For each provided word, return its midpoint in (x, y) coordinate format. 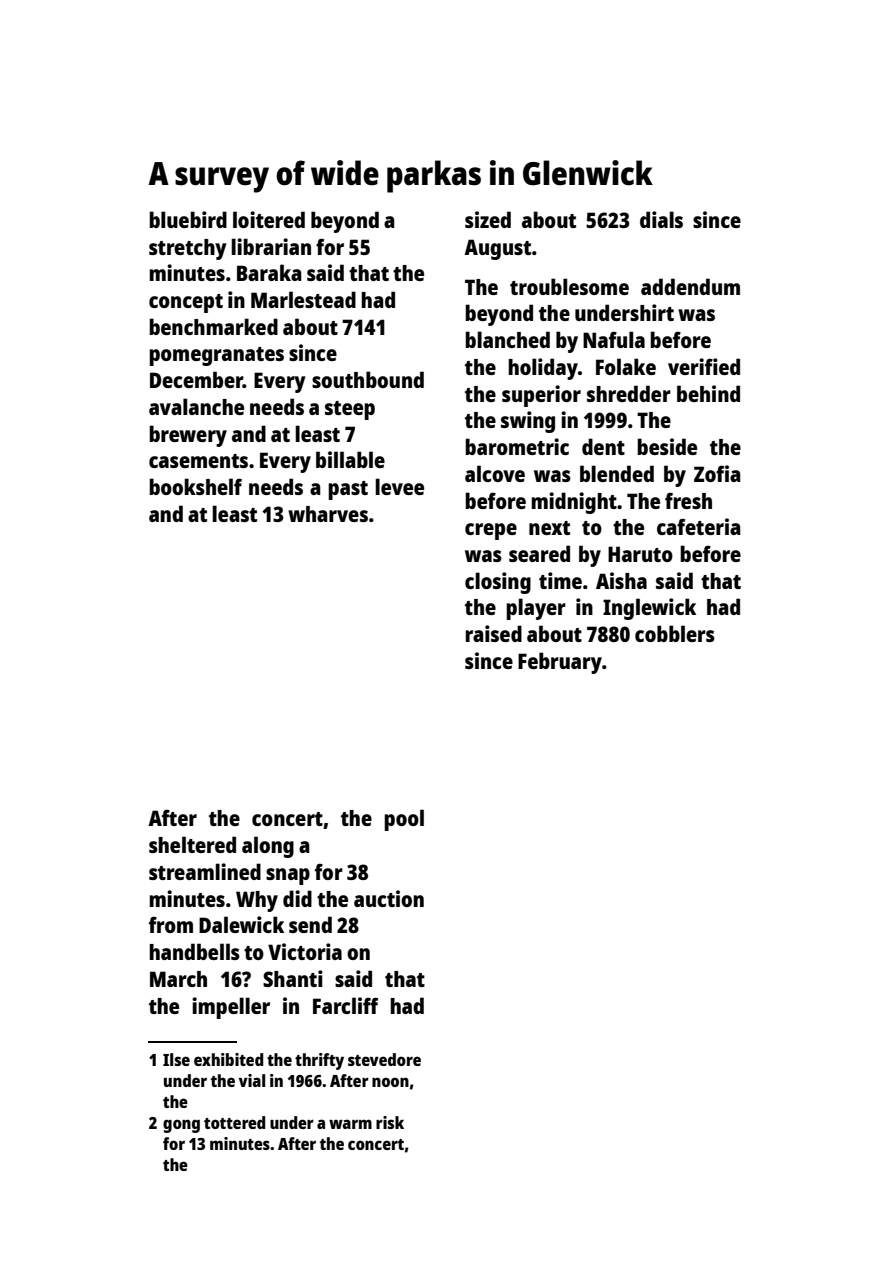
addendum (690, 286)
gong (181, 1126)
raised (494, 633)
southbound (368, 379)
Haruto (640, 554)
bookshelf (195, 486)
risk (390, 1122)
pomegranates (216, 356)
